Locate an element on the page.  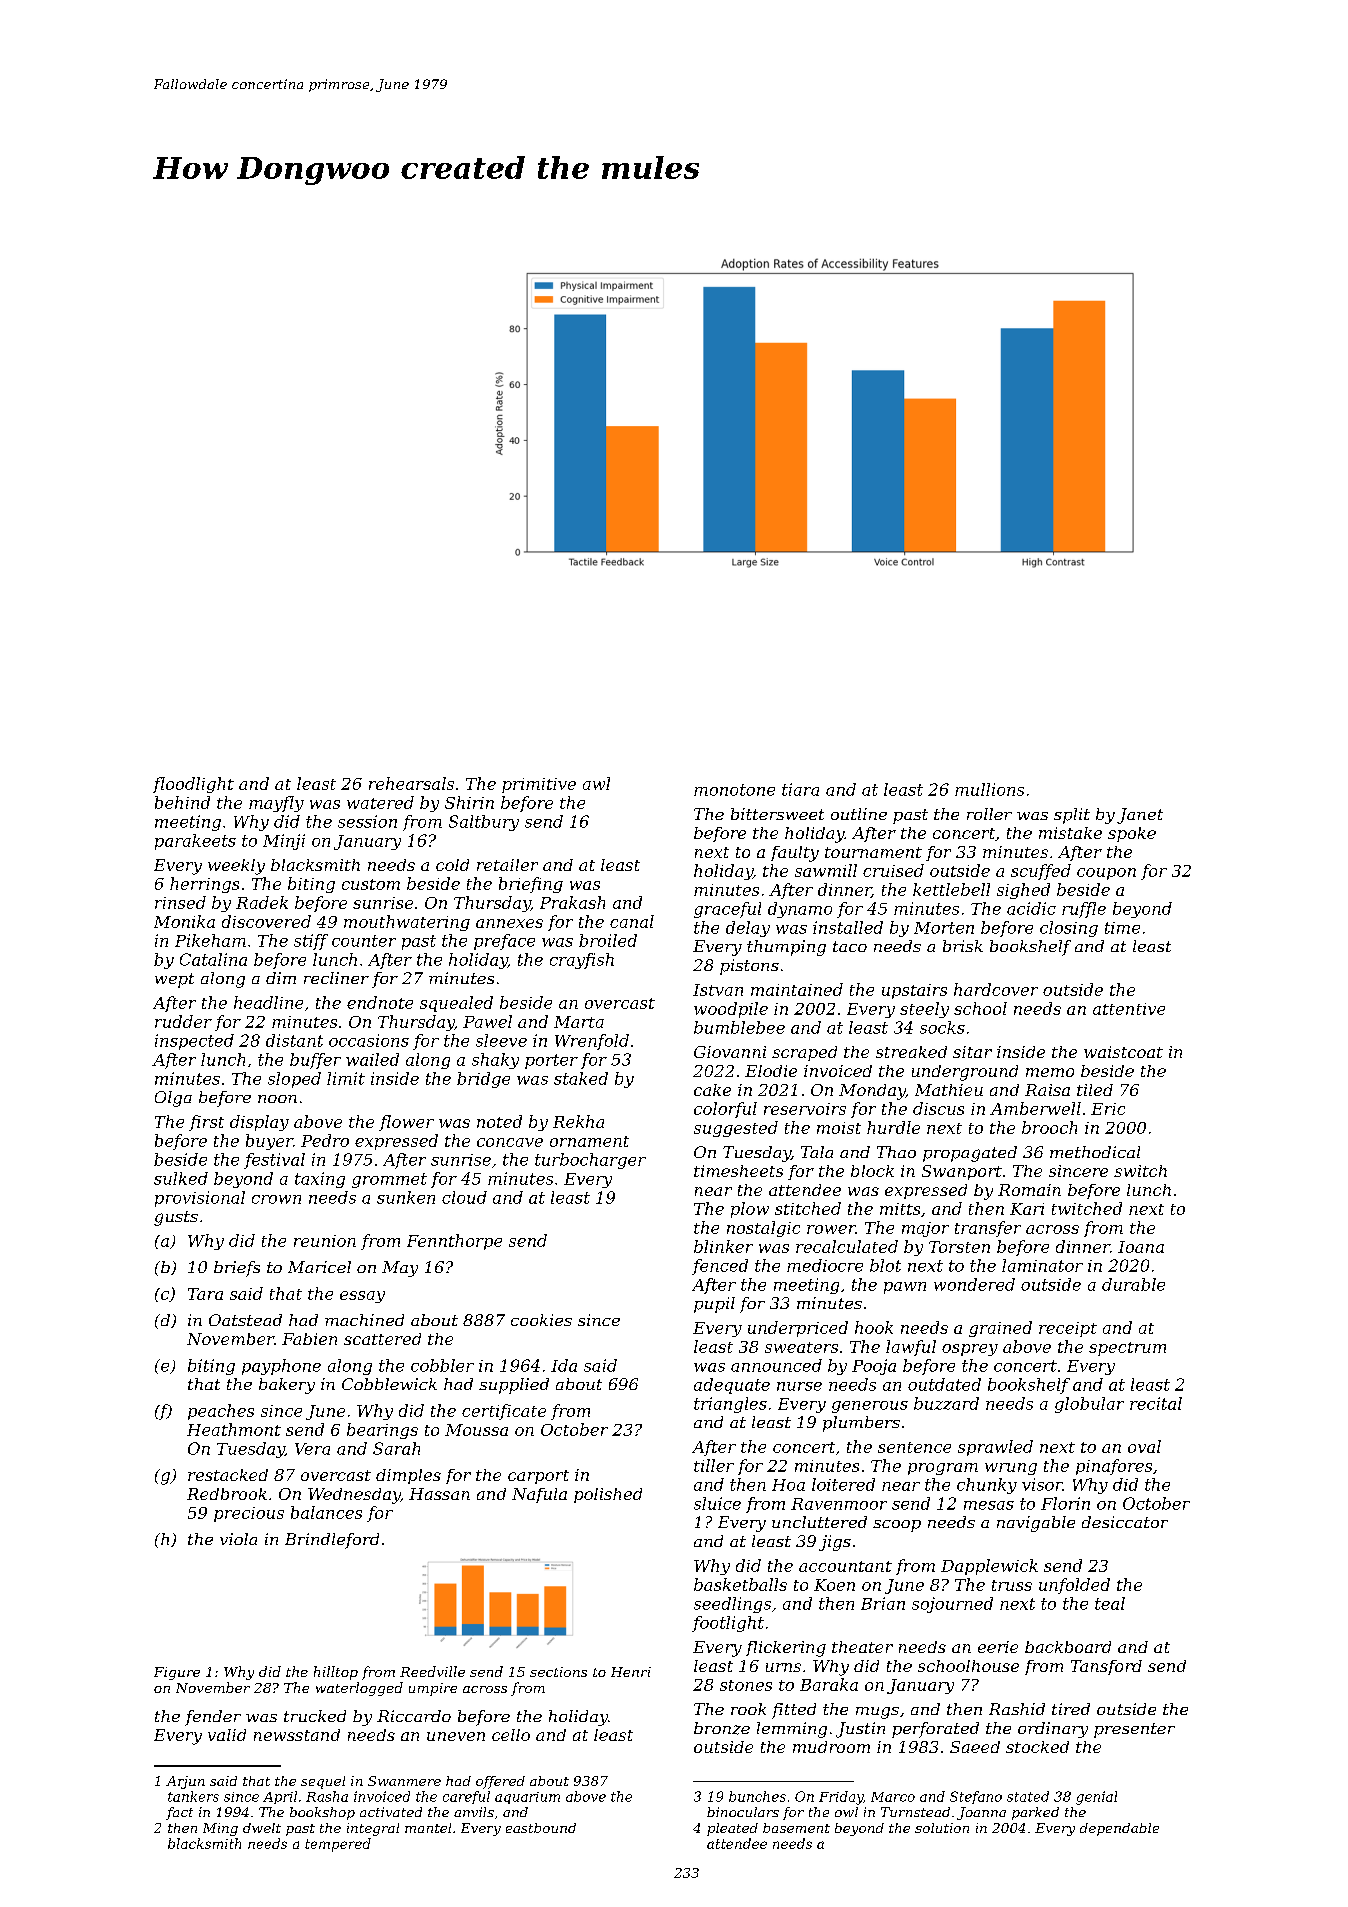
hilltop is located at coordinates (336, 1673).
